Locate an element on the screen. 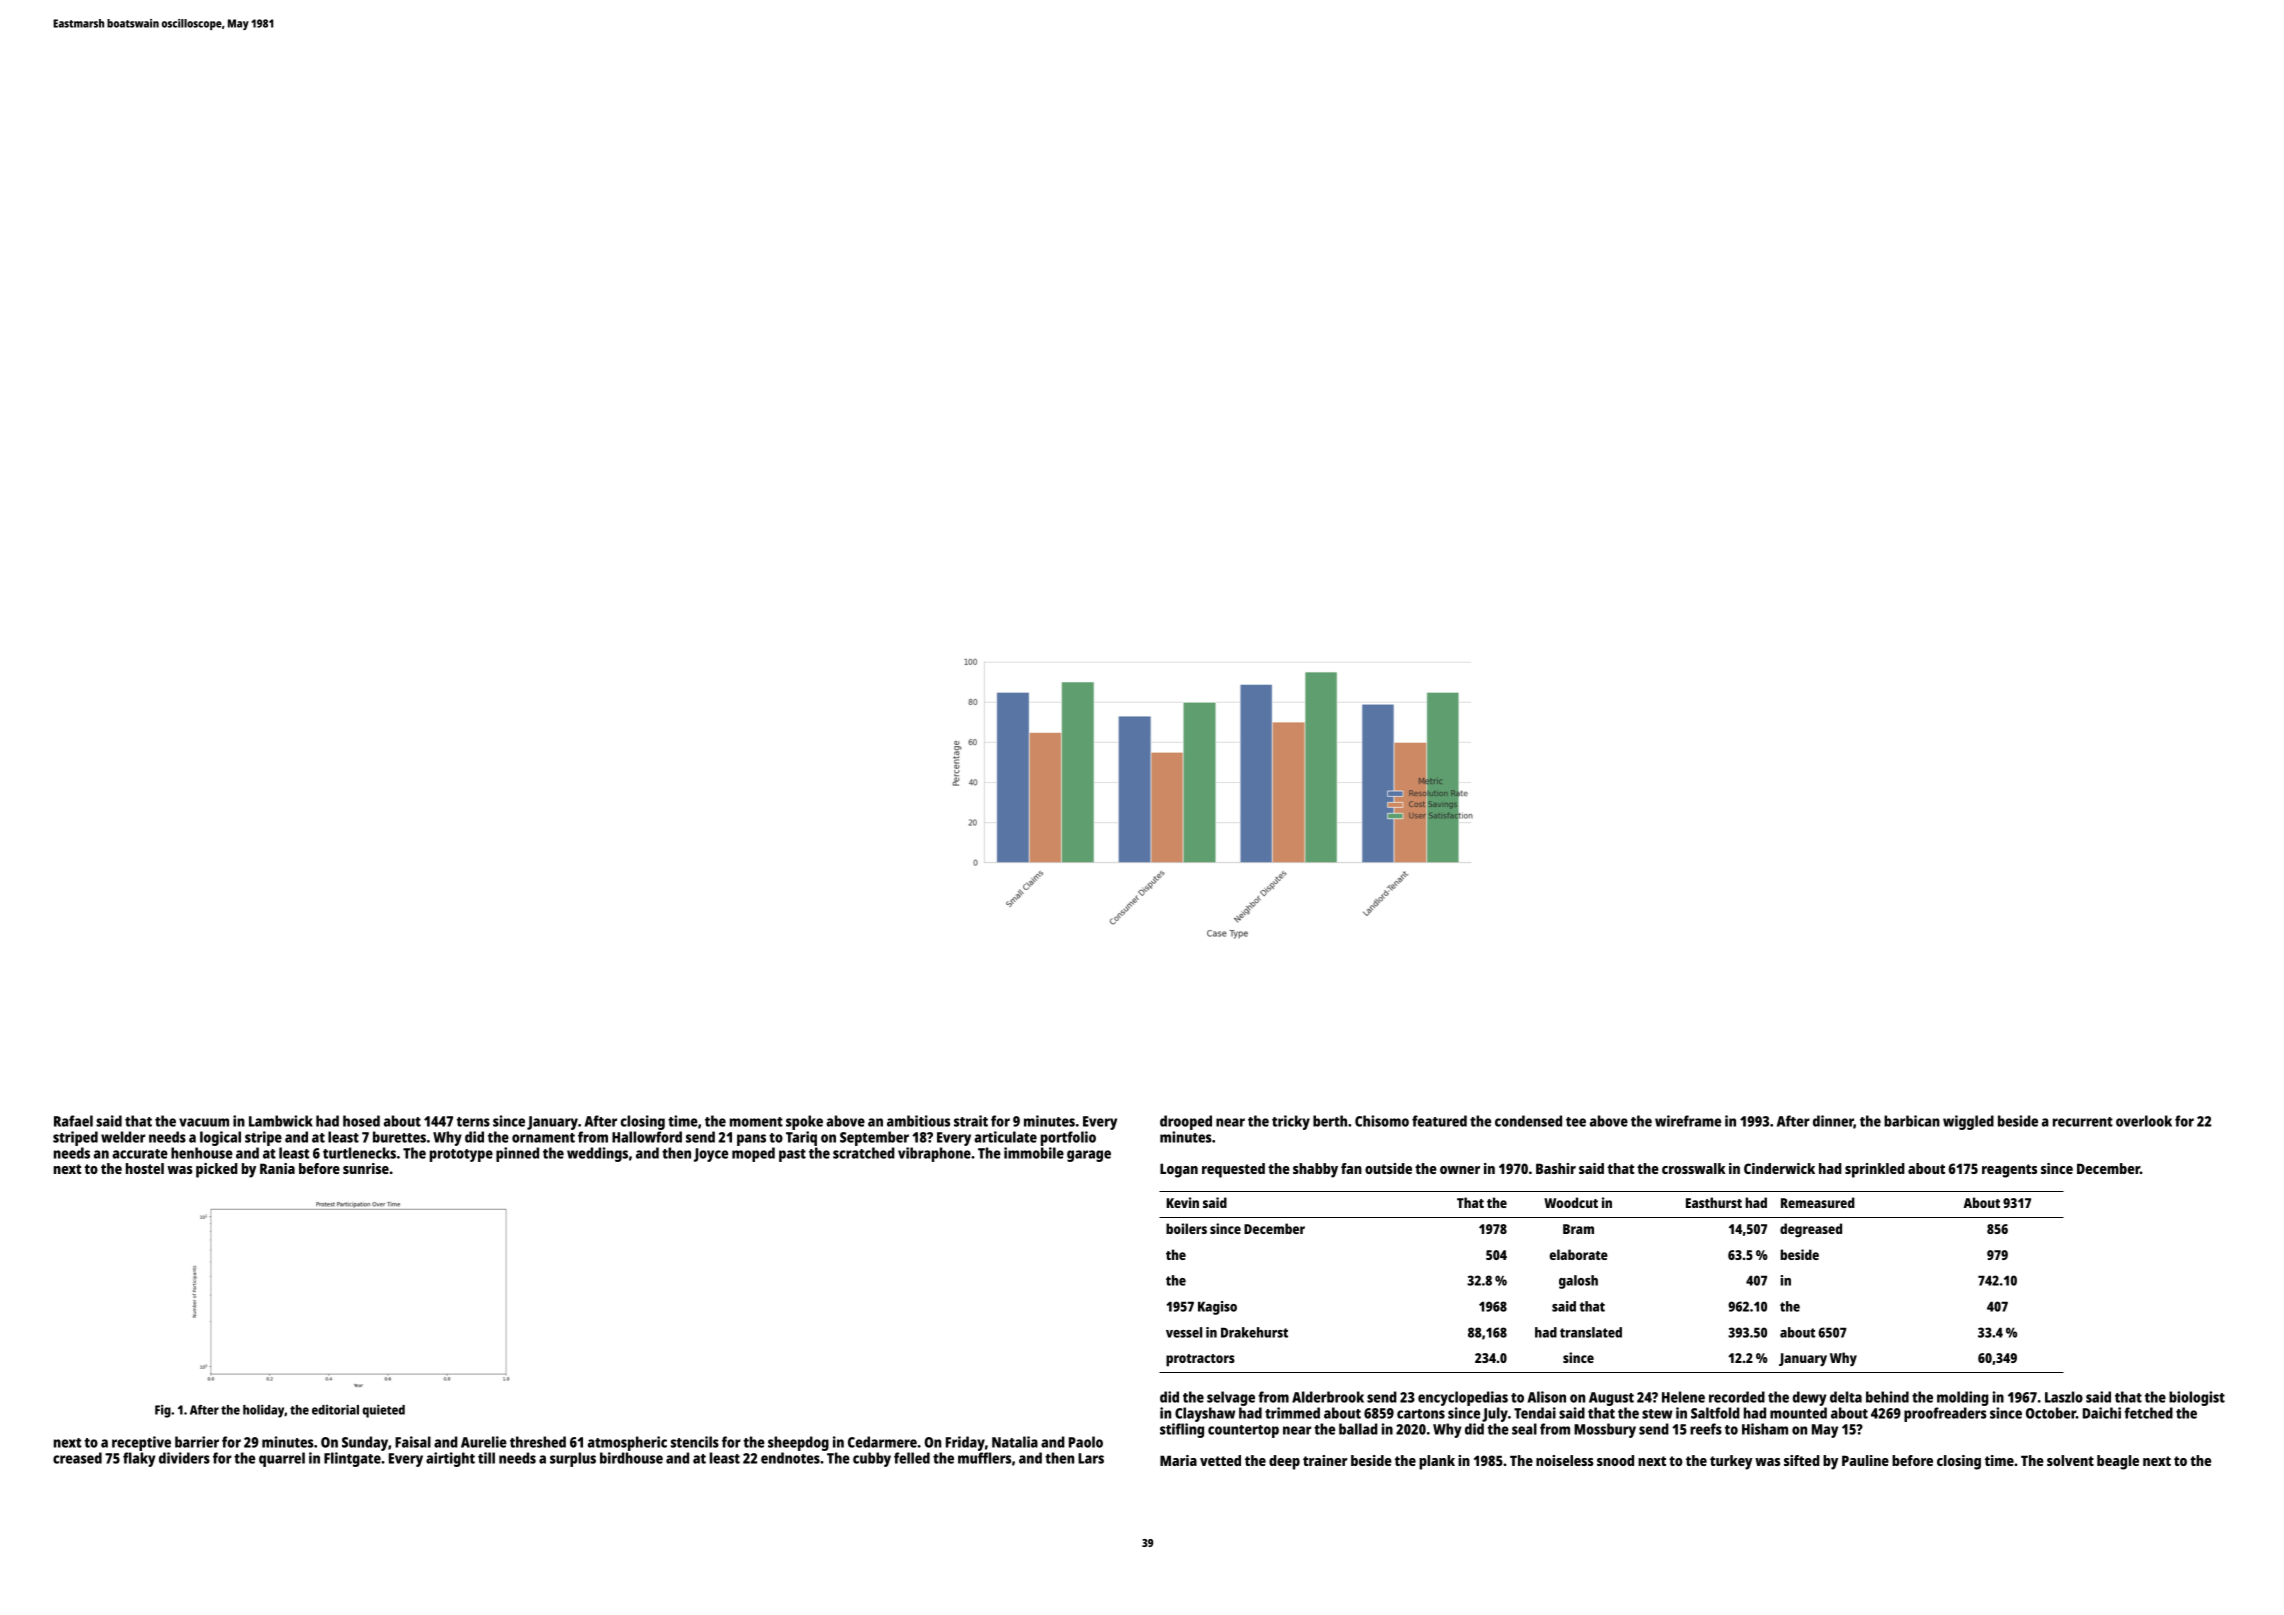 This screenshot has height=1615, width=2284. quarrel is located at coordinates (282, 1459).
